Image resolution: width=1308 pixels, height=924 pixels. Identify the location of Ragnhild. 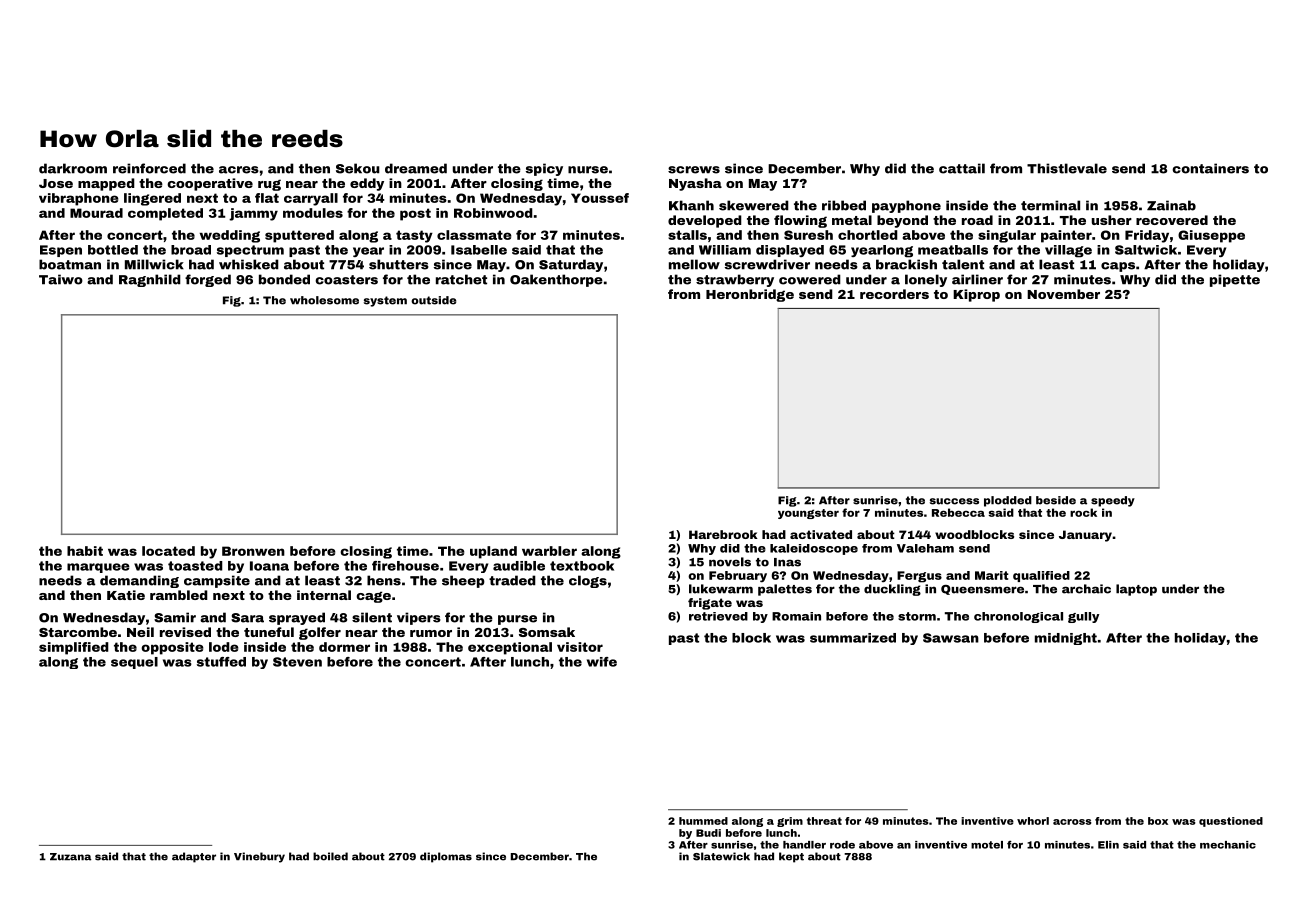
(150, 280).
